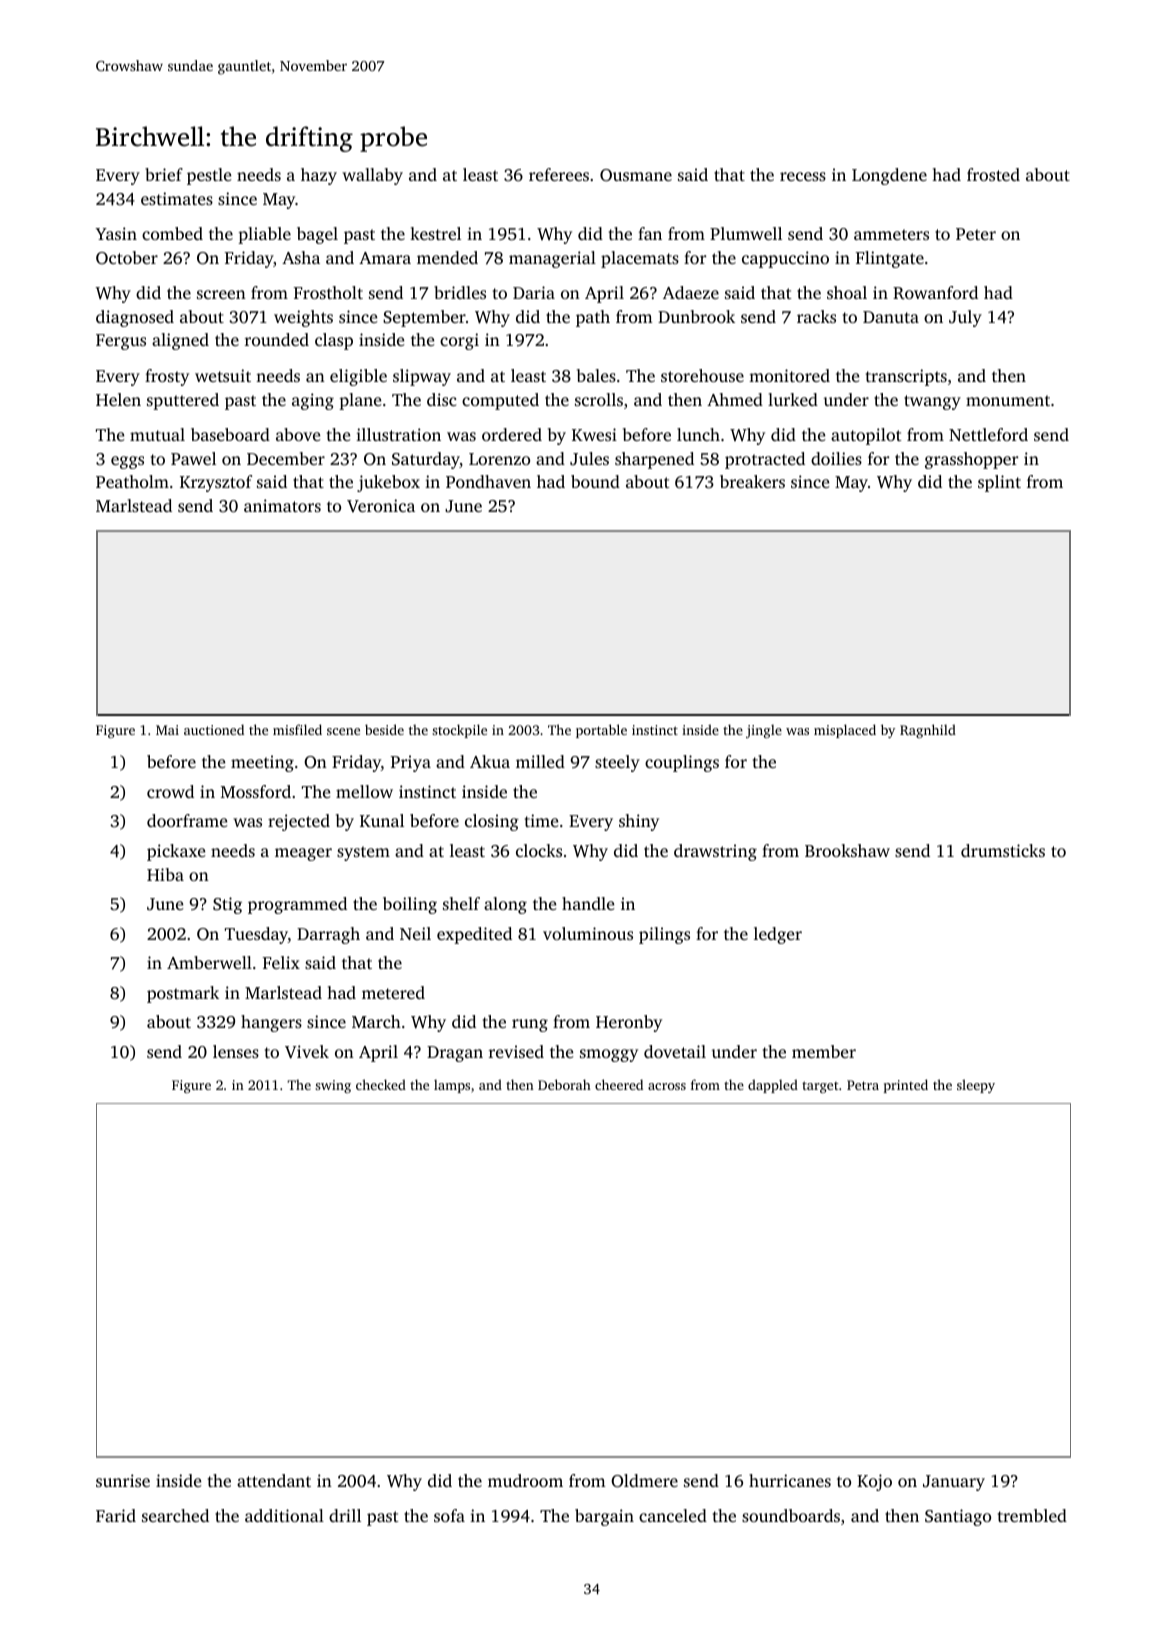 The image size is (1167, 1651). What do you see at coordinates (505, 905) in the screenshot?
I see `along` at bounding box center [505, 905].
